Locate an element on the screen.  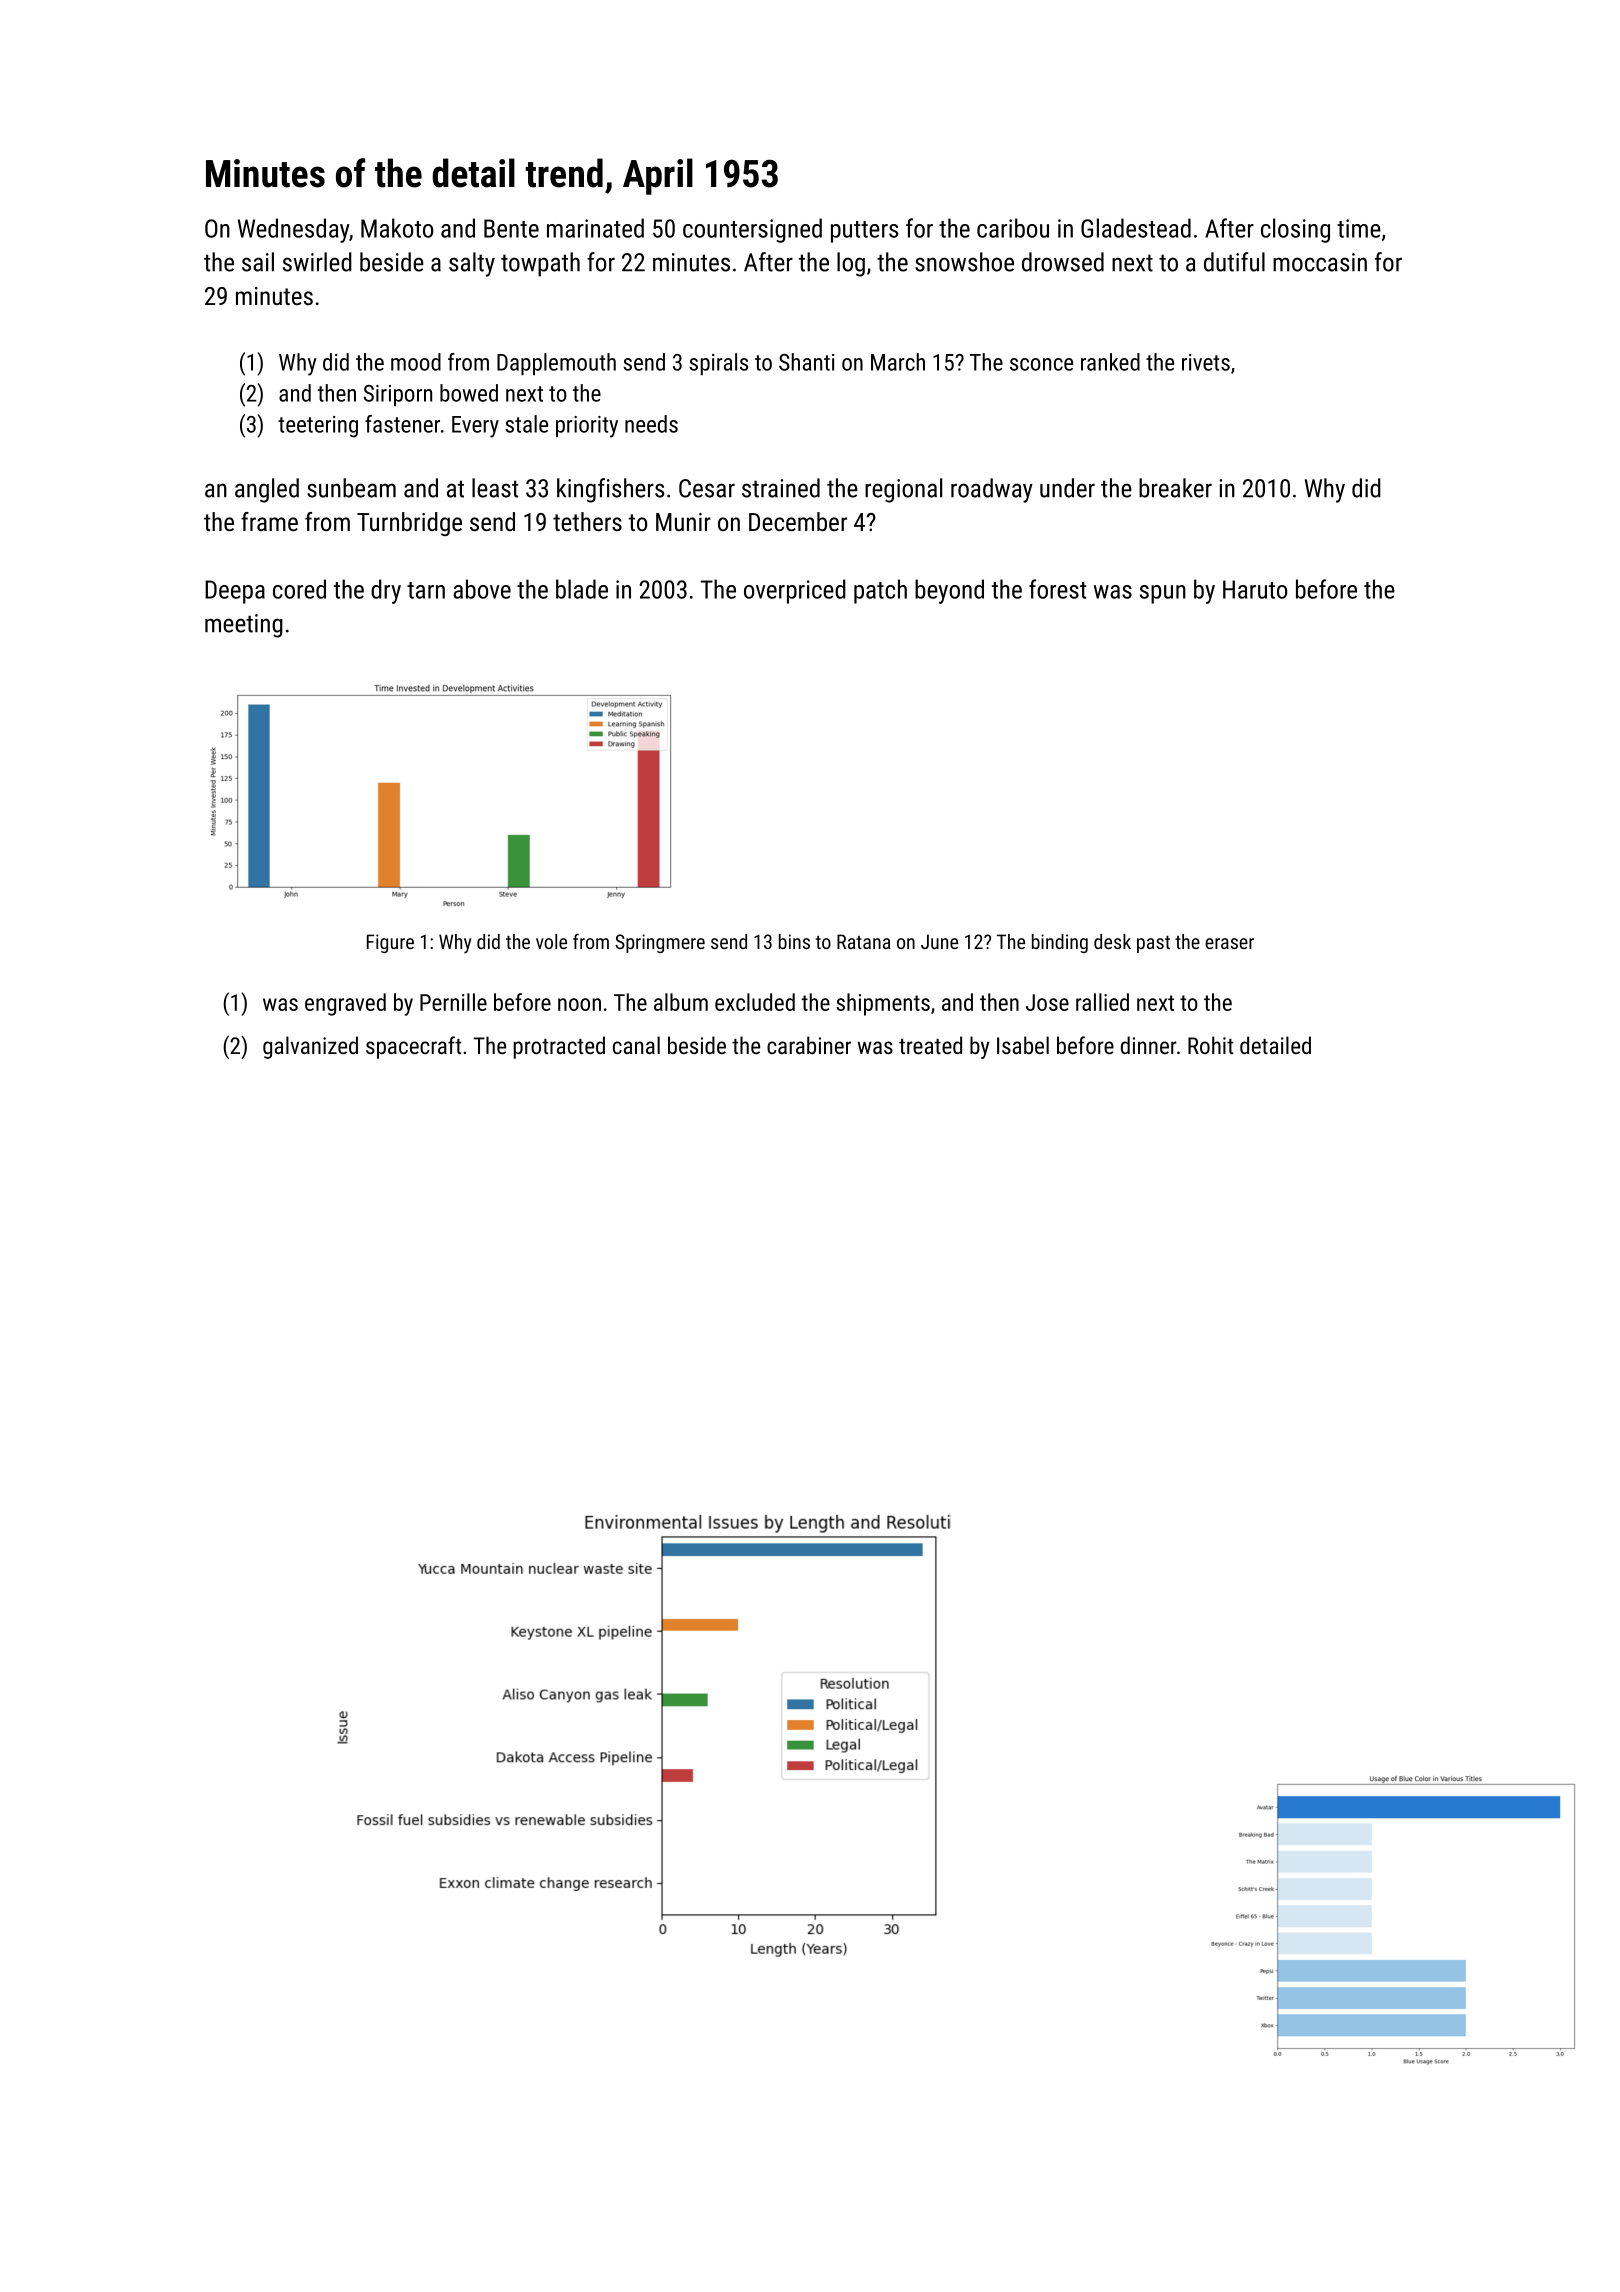
sunbeam is located at coordinates (351, 488).
